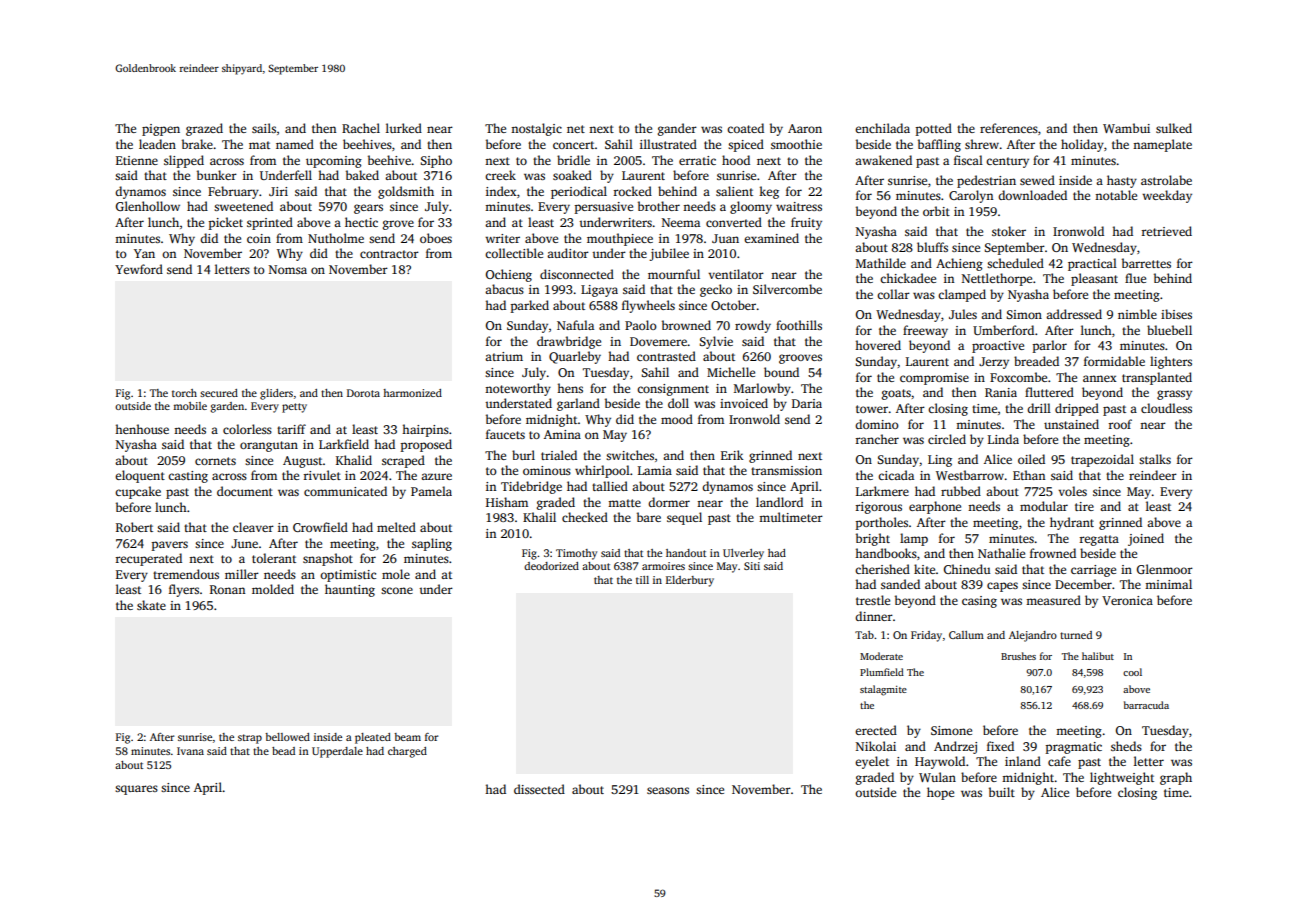 This screenshot has height=924, width=1308. What do you see at coordinates (288, 269) in the screenshot?
I see `Nomsa` at bounding box center [288, 269].
